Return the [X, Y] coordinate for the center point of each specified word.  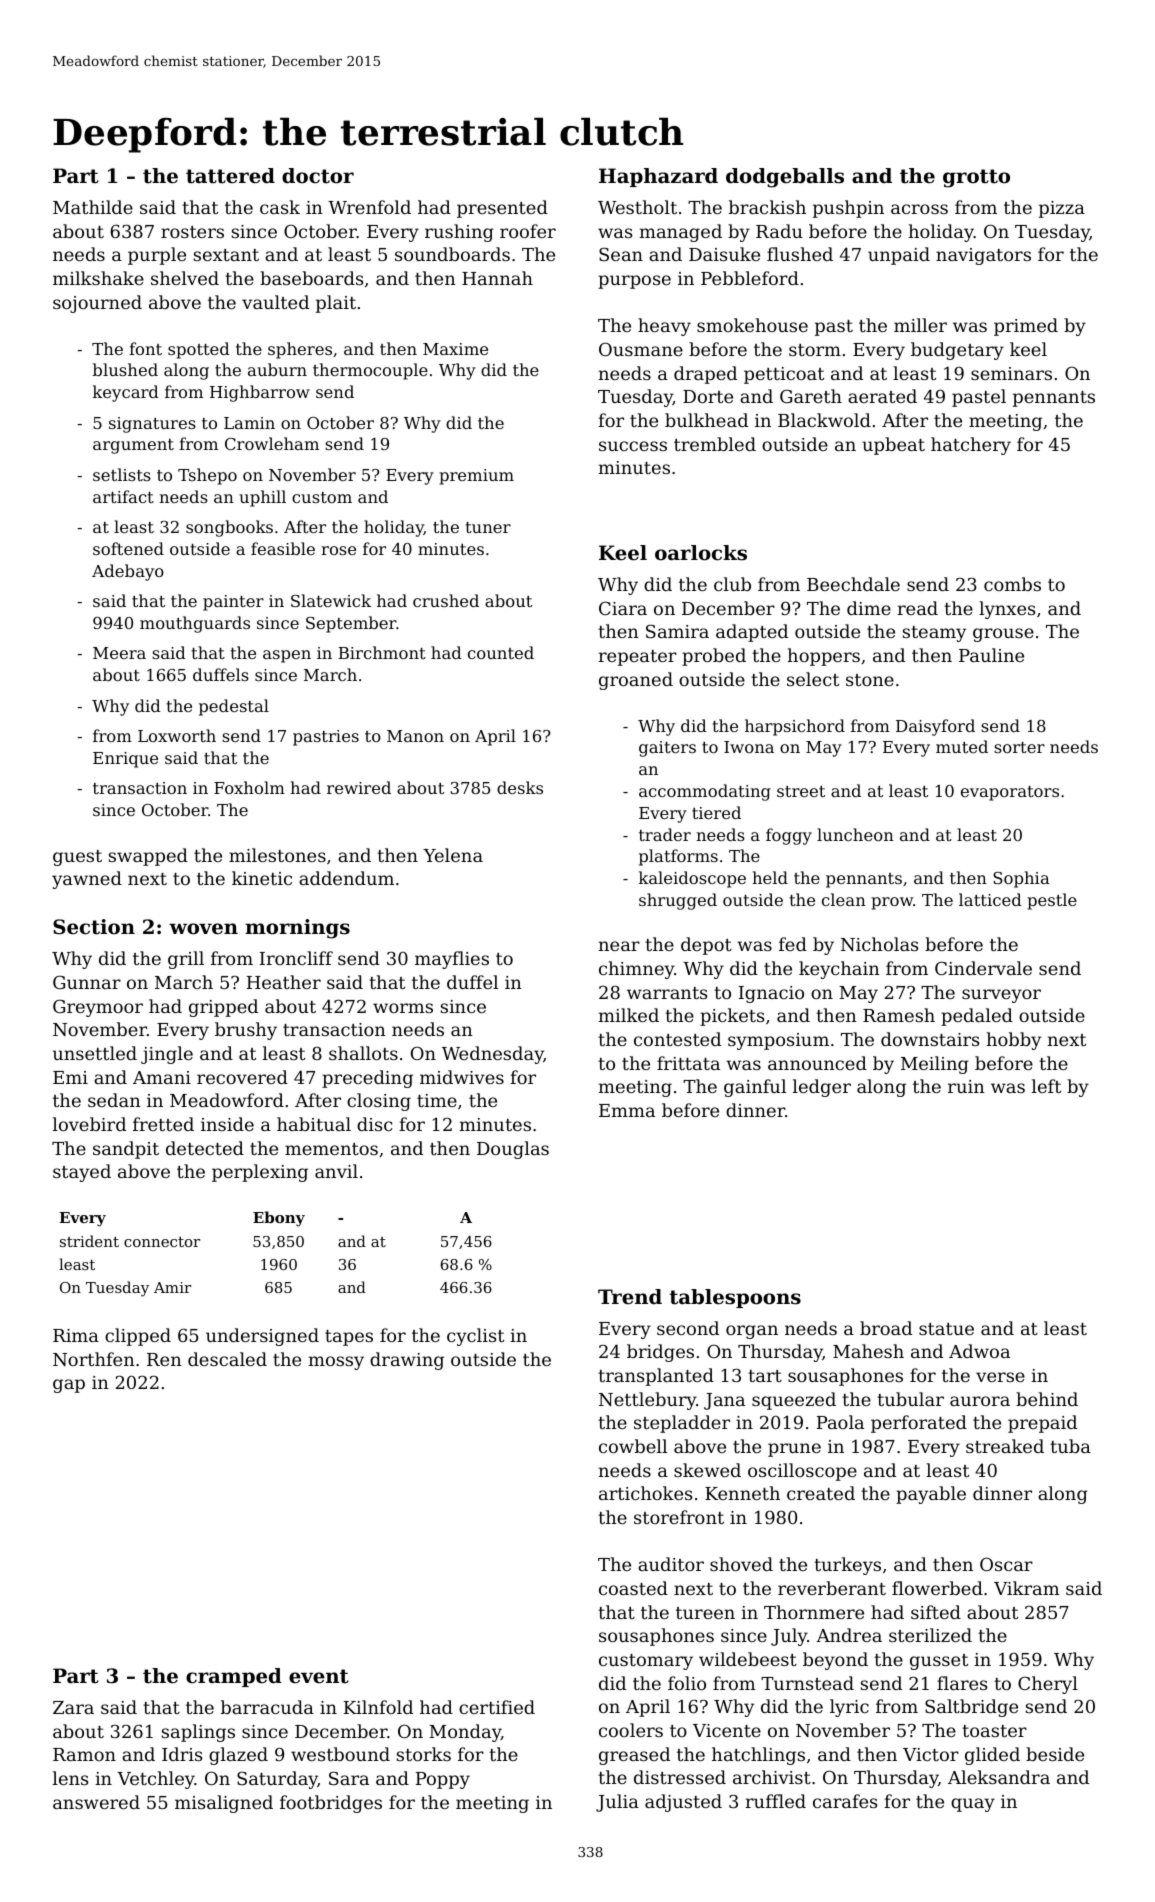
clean [844, 899]
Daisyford [935, 727]
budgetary [957, 351]
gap [69, 1386]
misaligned [224, 1804]
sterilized [930, 1635]
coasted [633, 1588]
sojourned [97, 304]
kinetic [262, 878]
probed [714, 657]
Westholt [637, 207]
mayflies [452, 960]
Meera [119, 653]
